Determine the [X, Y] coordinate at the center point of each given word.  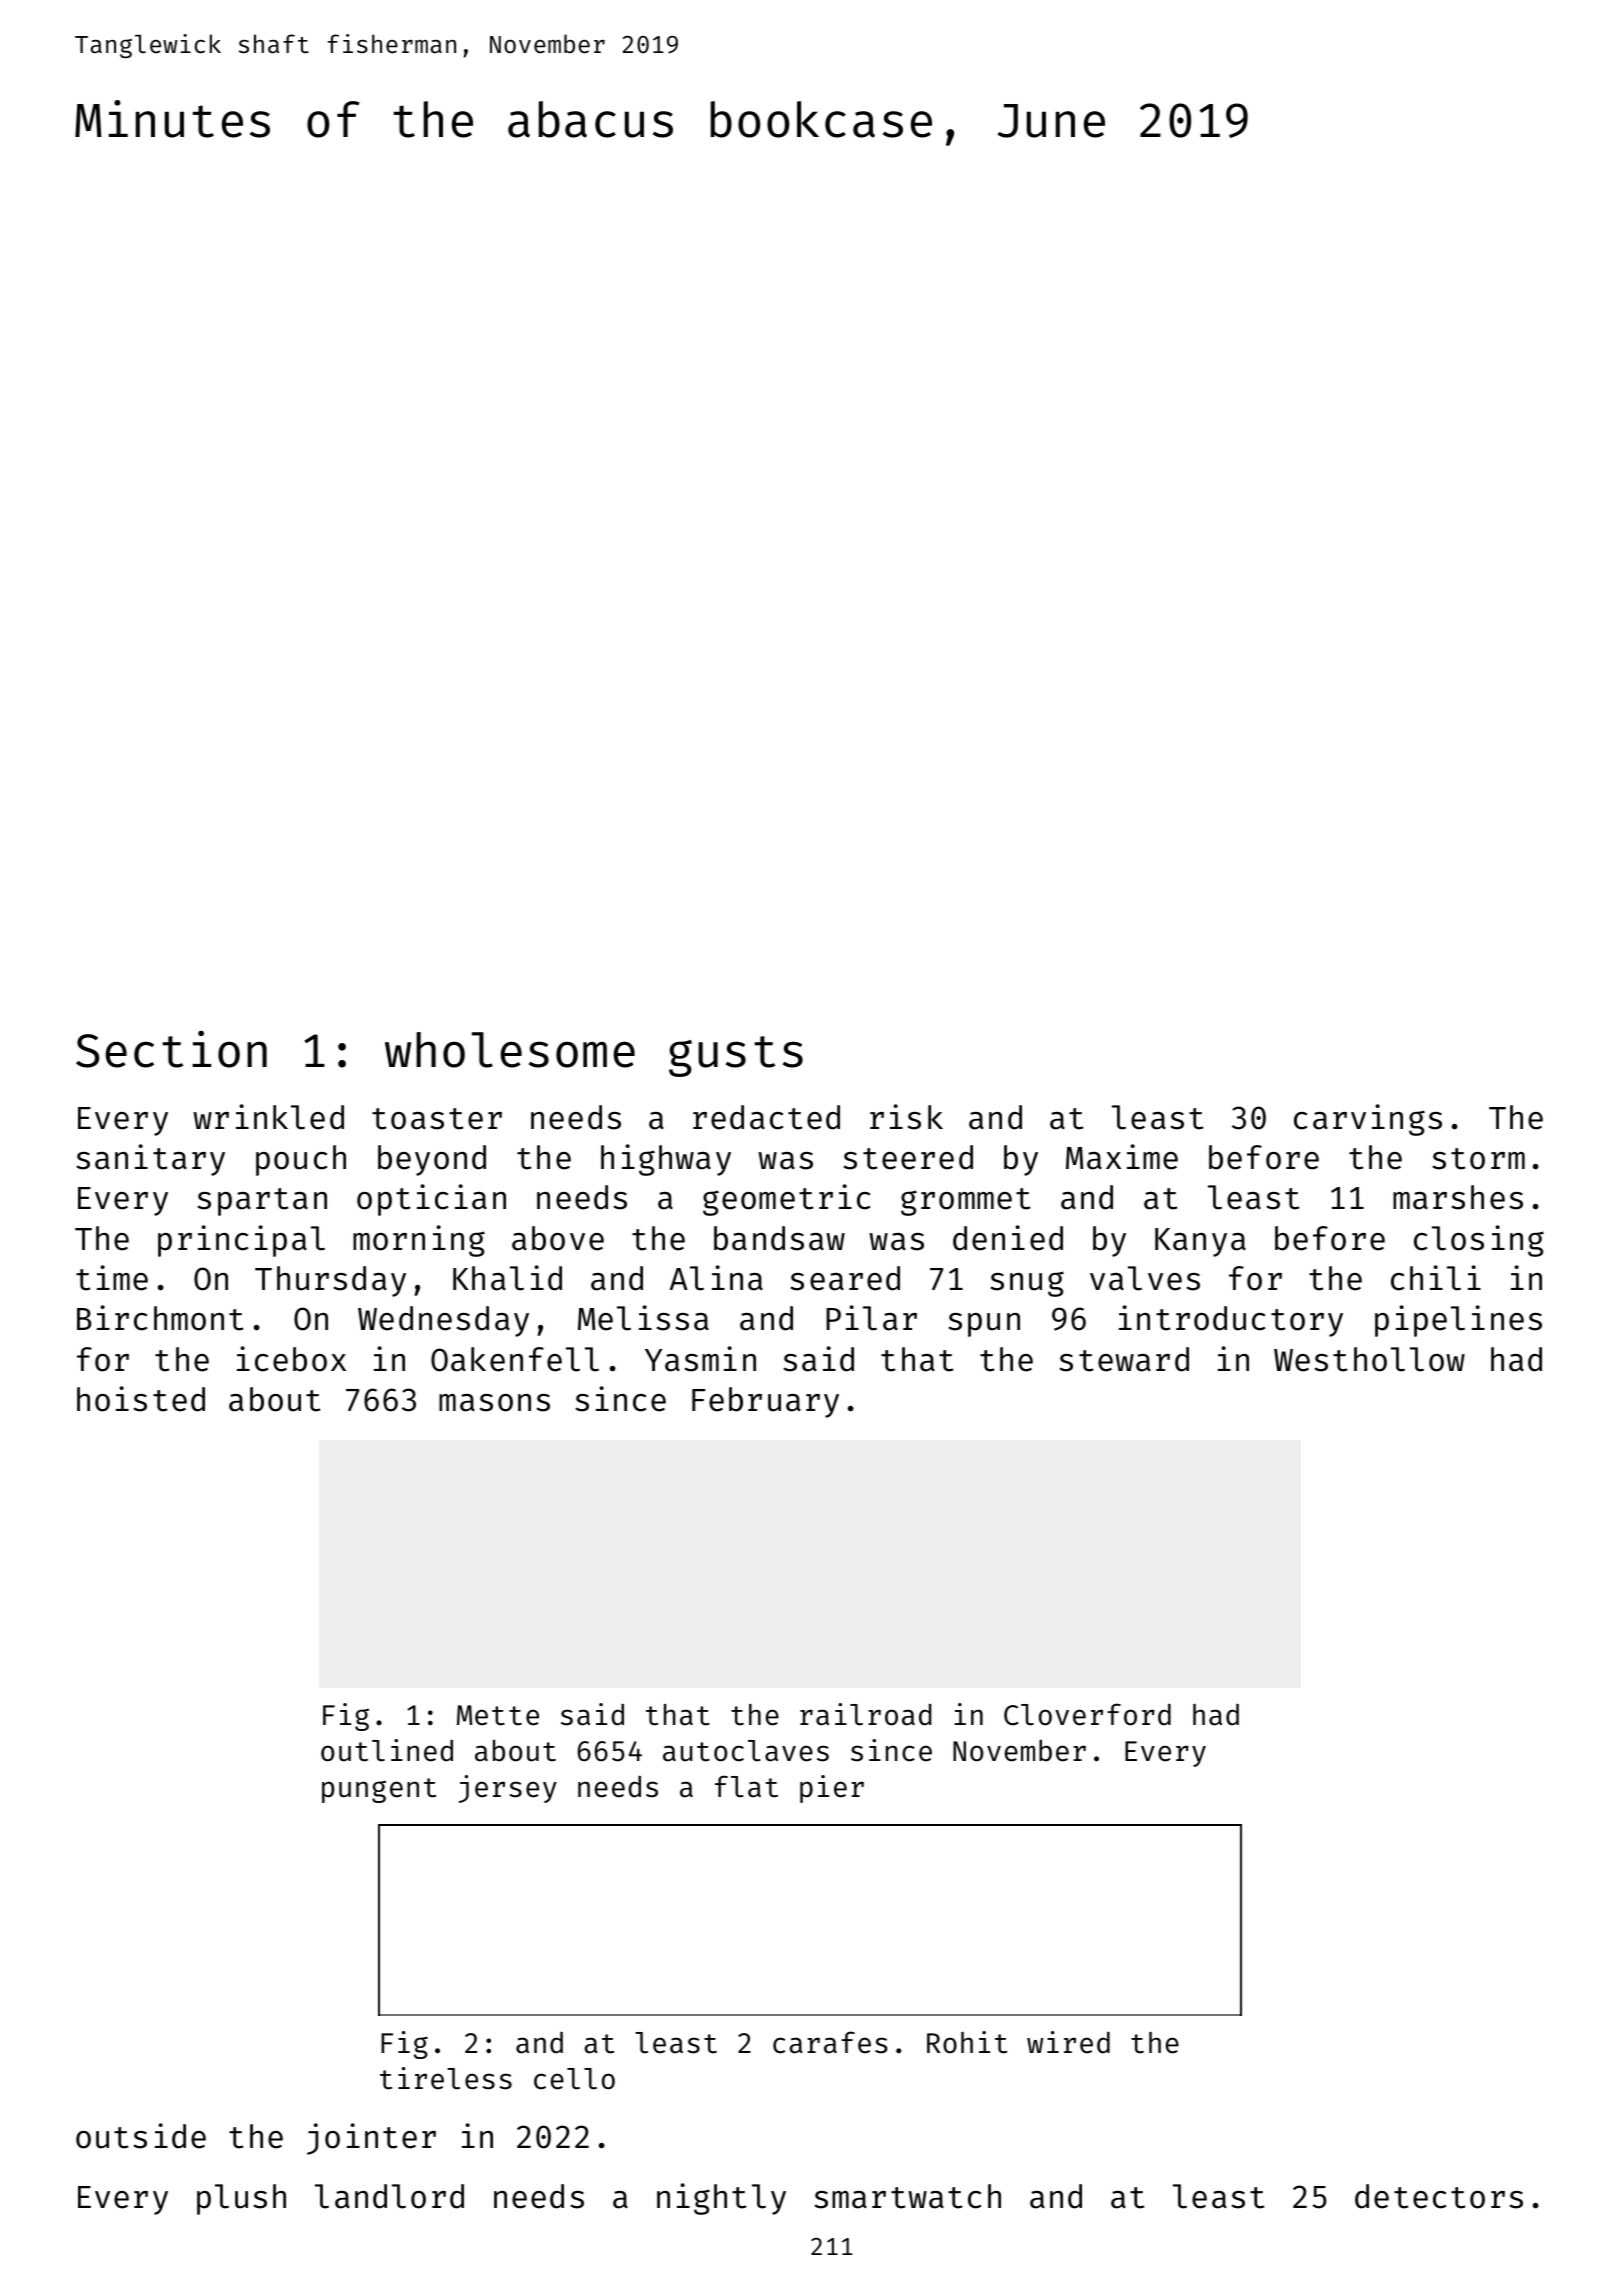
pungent [379, 1790]
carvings [1368, 1120]
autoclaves [746, 1751]
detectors [1439, 2196]
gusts [736, 1056]
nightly [721, 2199]
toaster [437, 1119]
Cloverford [1087, 1714]
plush [241, 2199]
